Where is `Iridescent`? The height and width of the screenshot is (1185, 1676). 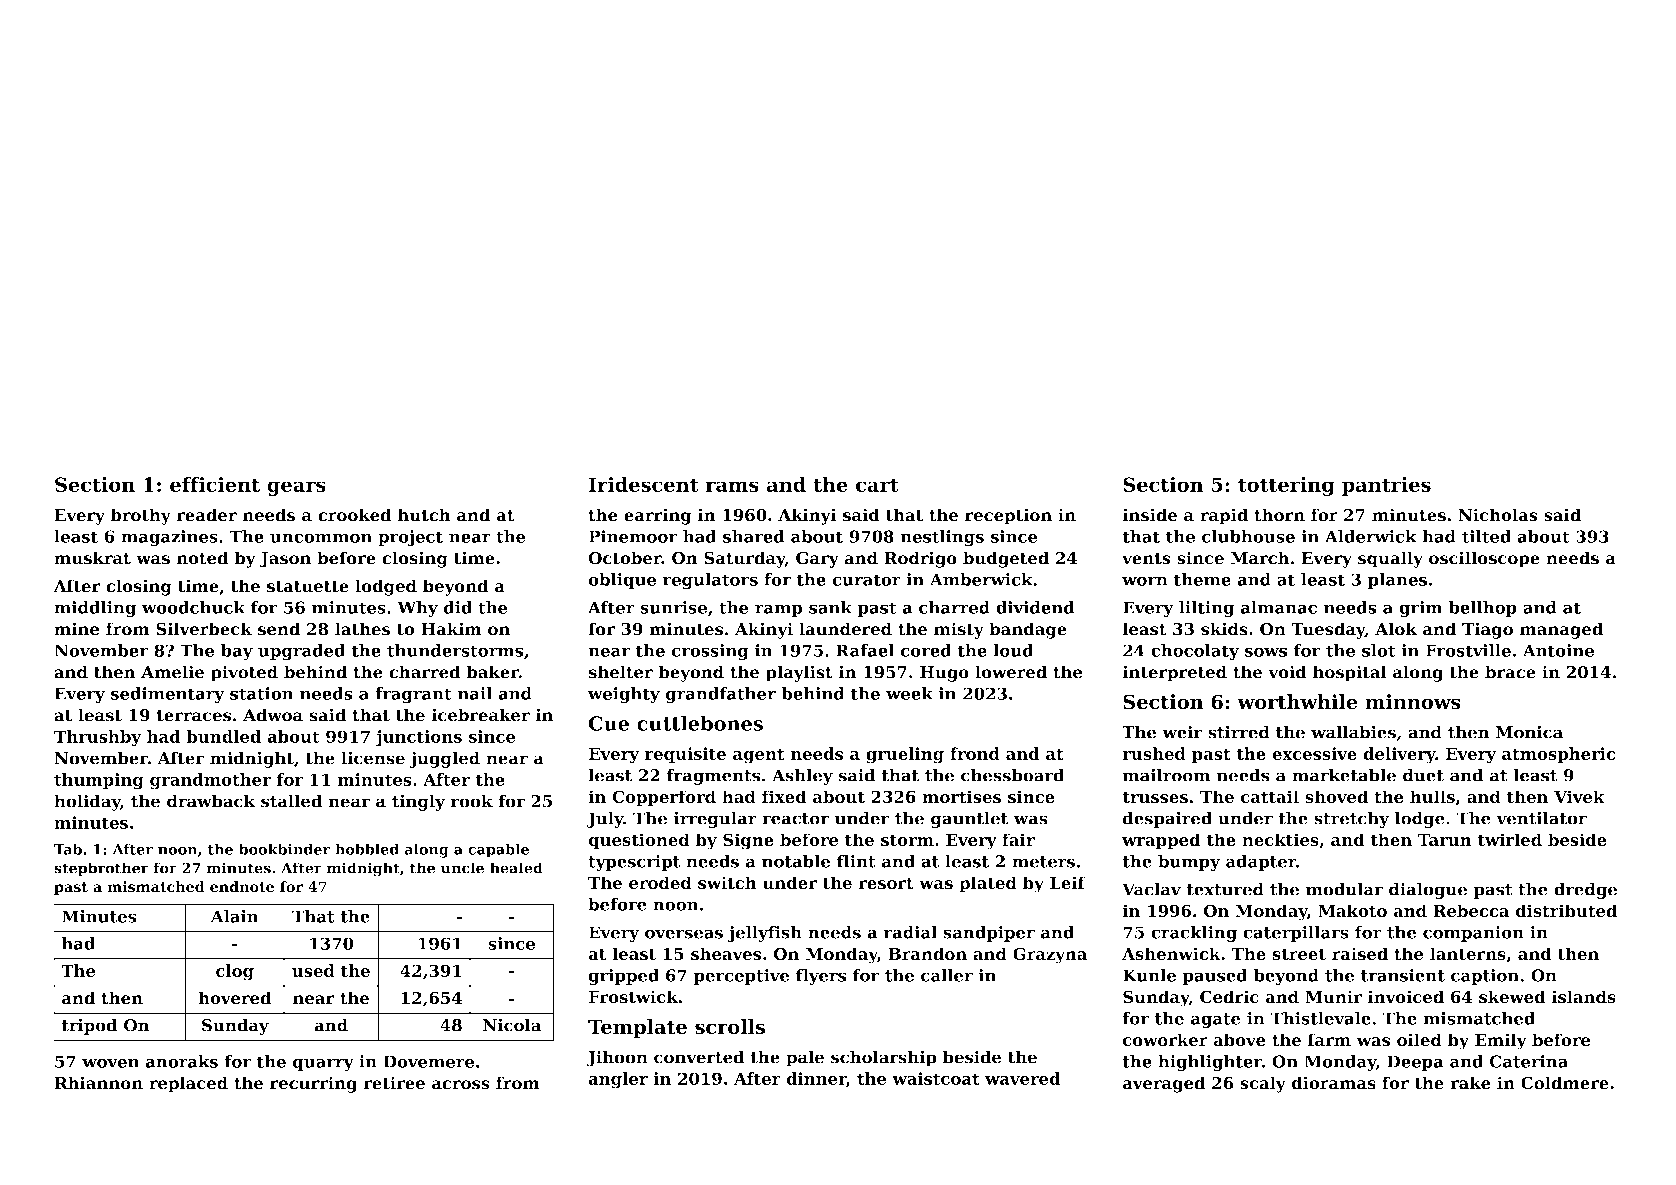
Iridescent is located at coordinates (644, 484).
